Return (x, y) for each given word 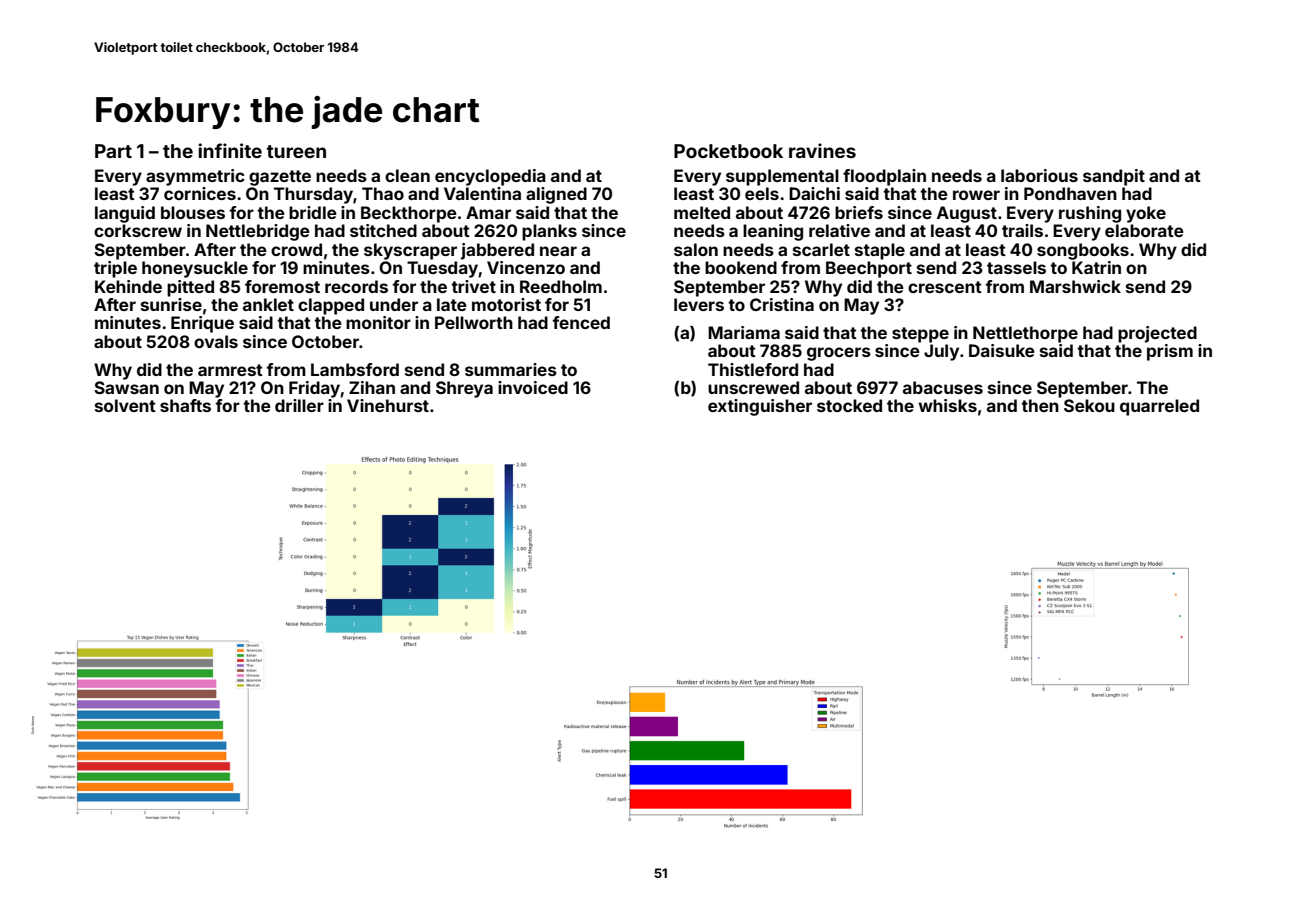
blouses (193, 212)
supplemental (782, 177)
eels (762, 193)
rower (976, 195)
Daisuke (1002, 350)
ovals (216, 341)
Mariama (744, 332)
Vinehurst (388, 405)
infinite (230, 150)
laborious (1039, 175)
